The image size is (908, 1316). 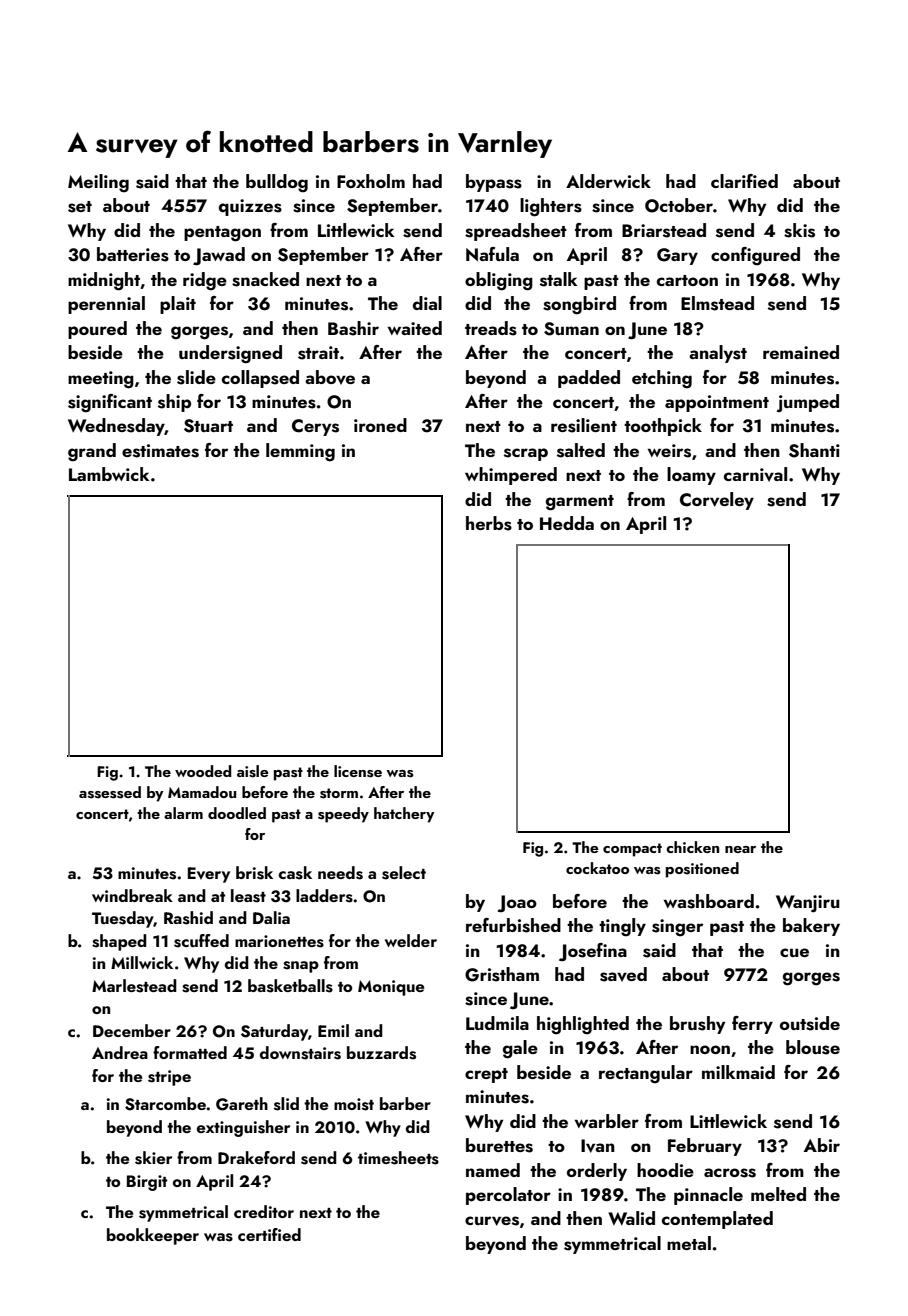 What do you see at coordinates (492, 1221) in the screenshot?
I see `curves` at bounding box center [492, 1221].
